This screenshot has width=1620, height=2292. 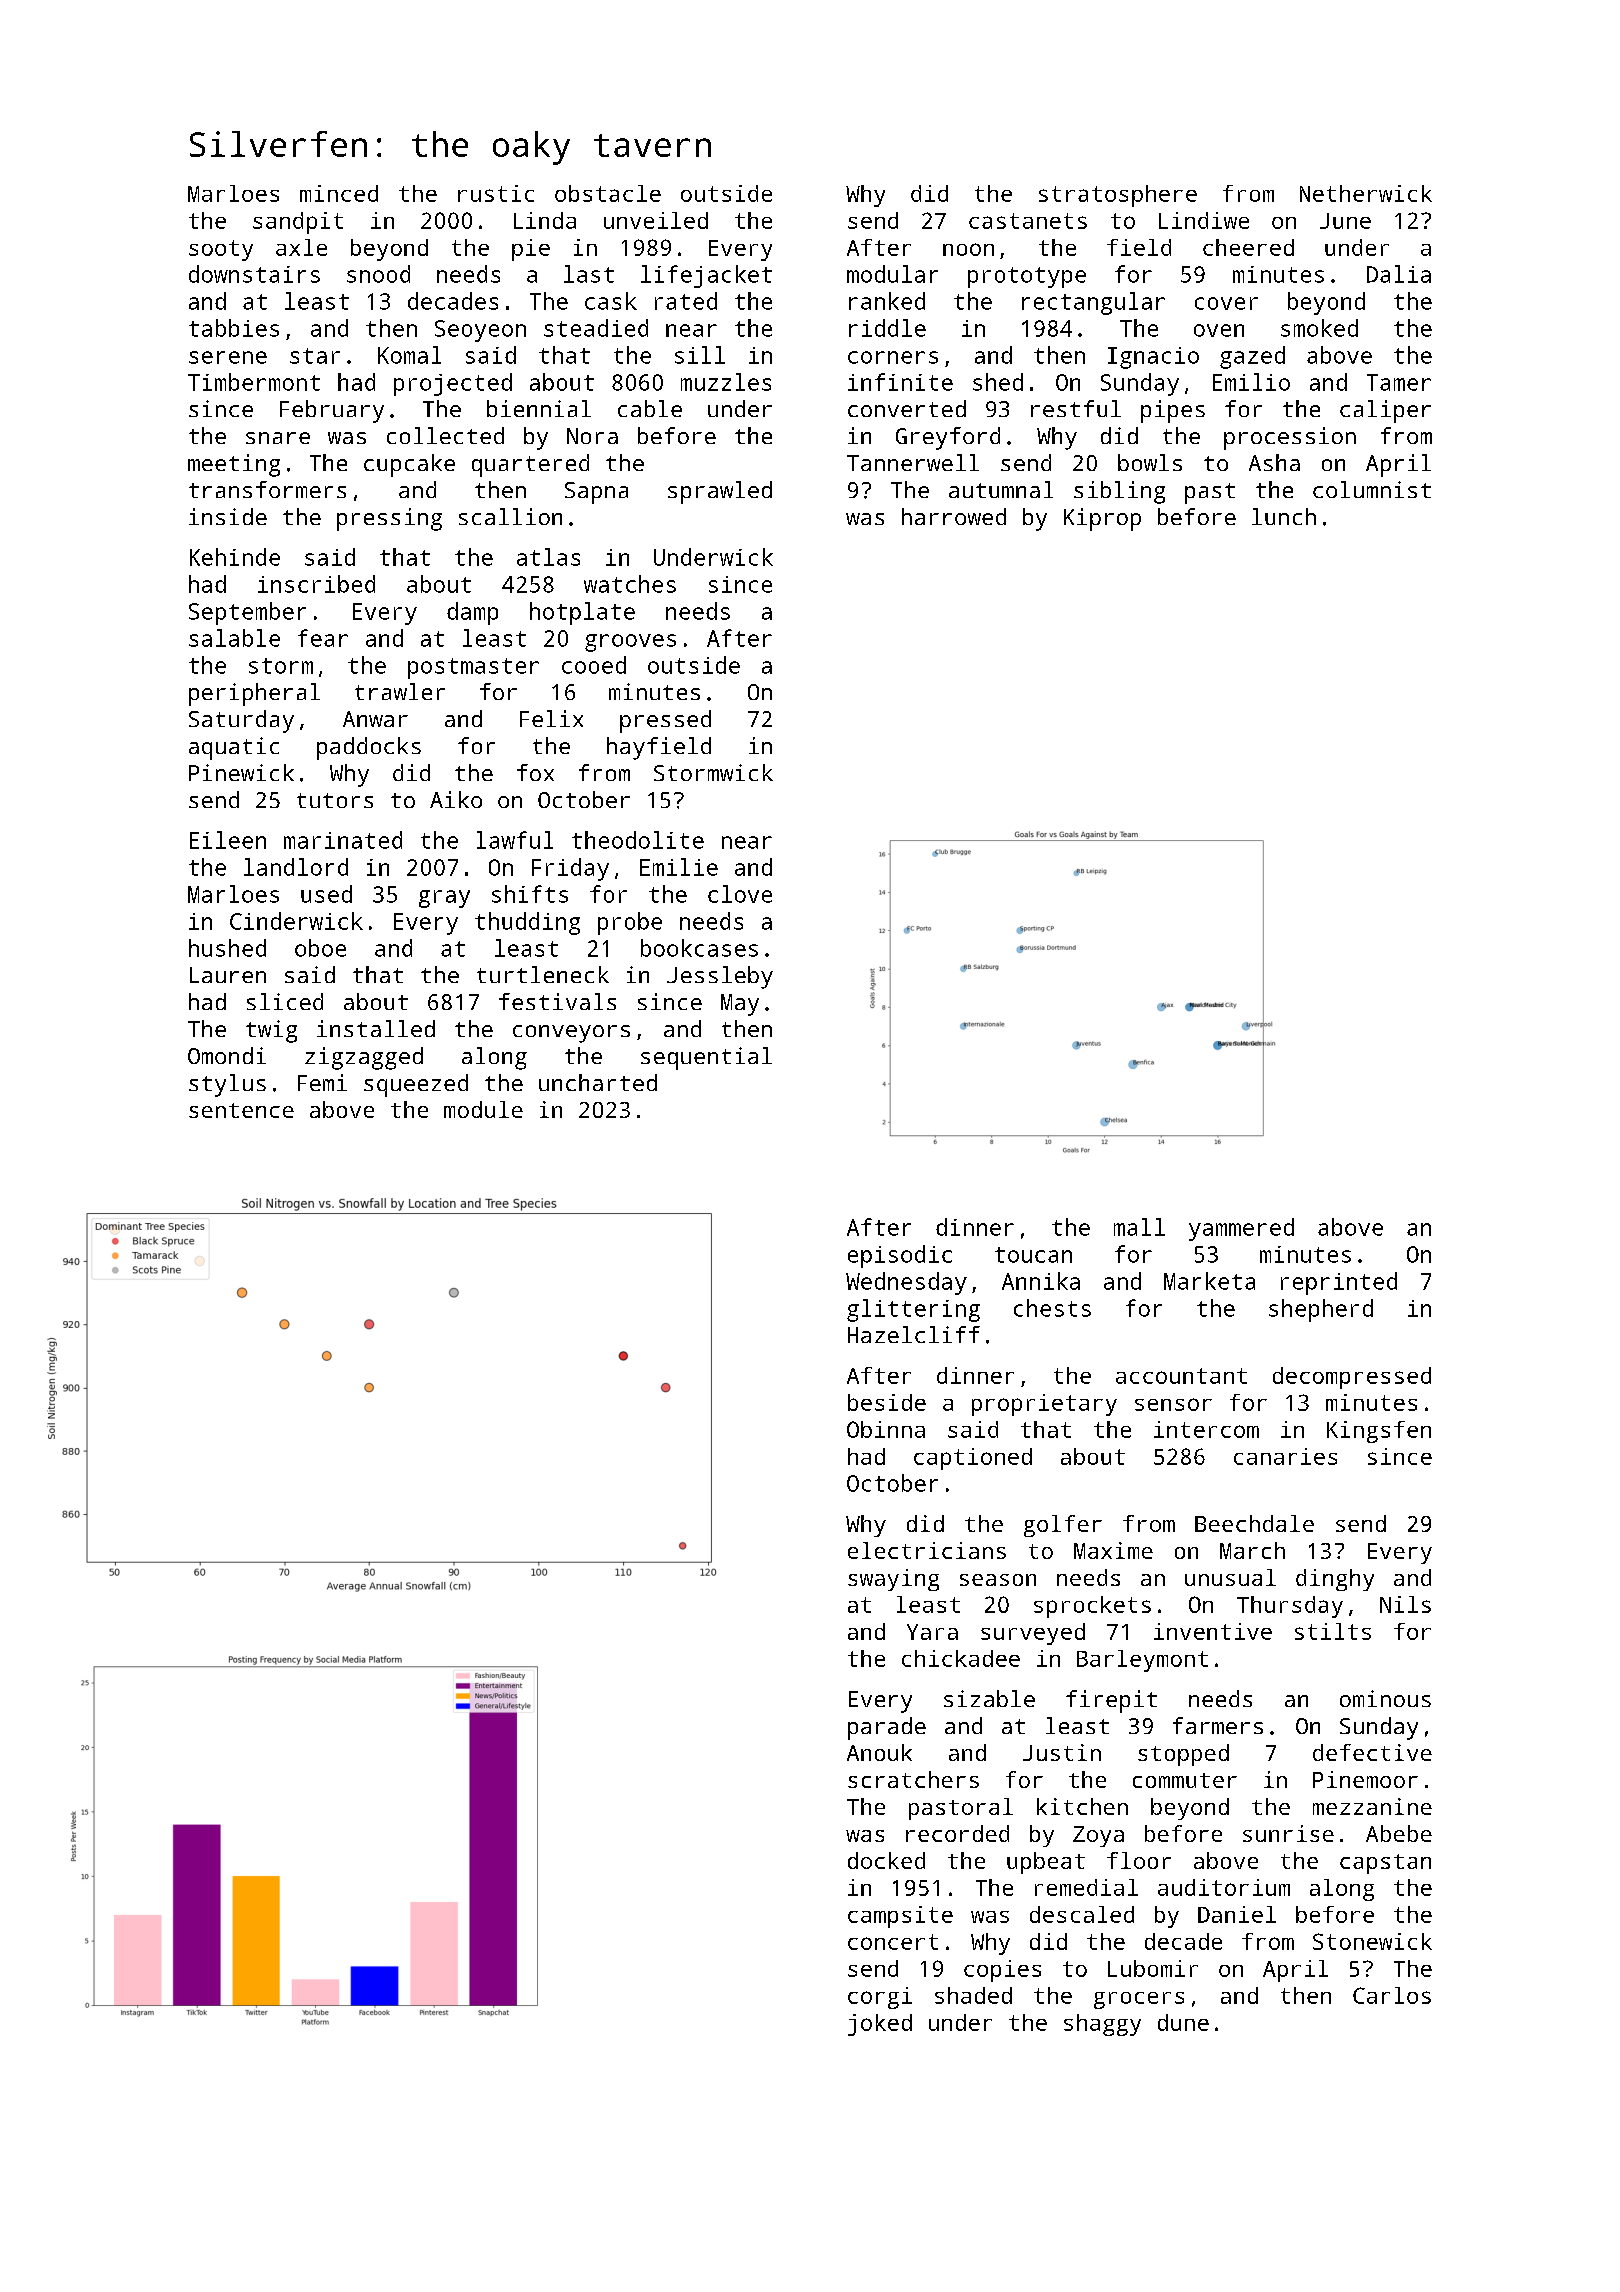 What do you see at coordinates (322, 1082) in the screenshot?
I see `Femi` at bounding box center [322, 1082].
